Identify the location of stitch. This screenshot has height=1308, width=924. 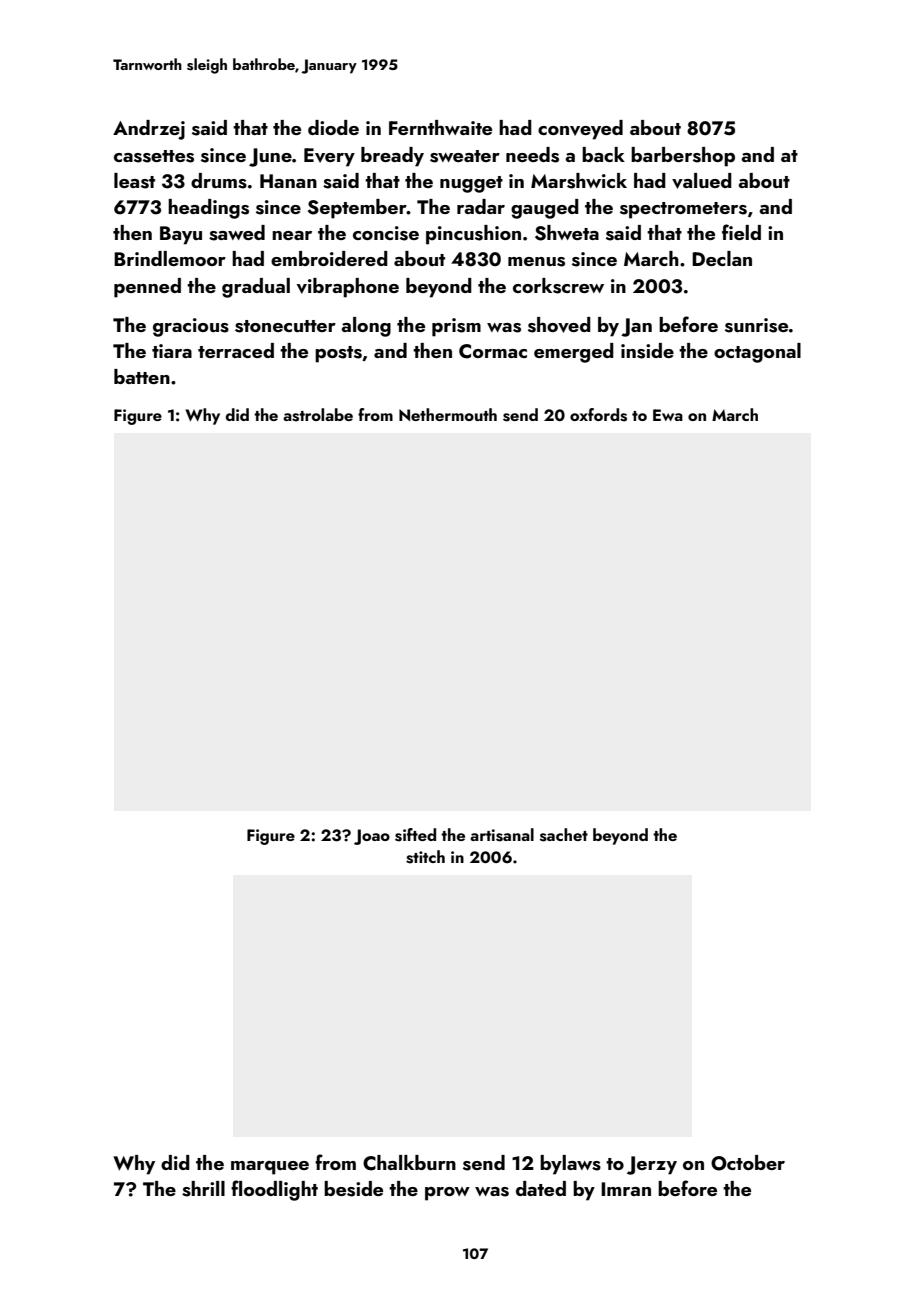
(425, 857).
